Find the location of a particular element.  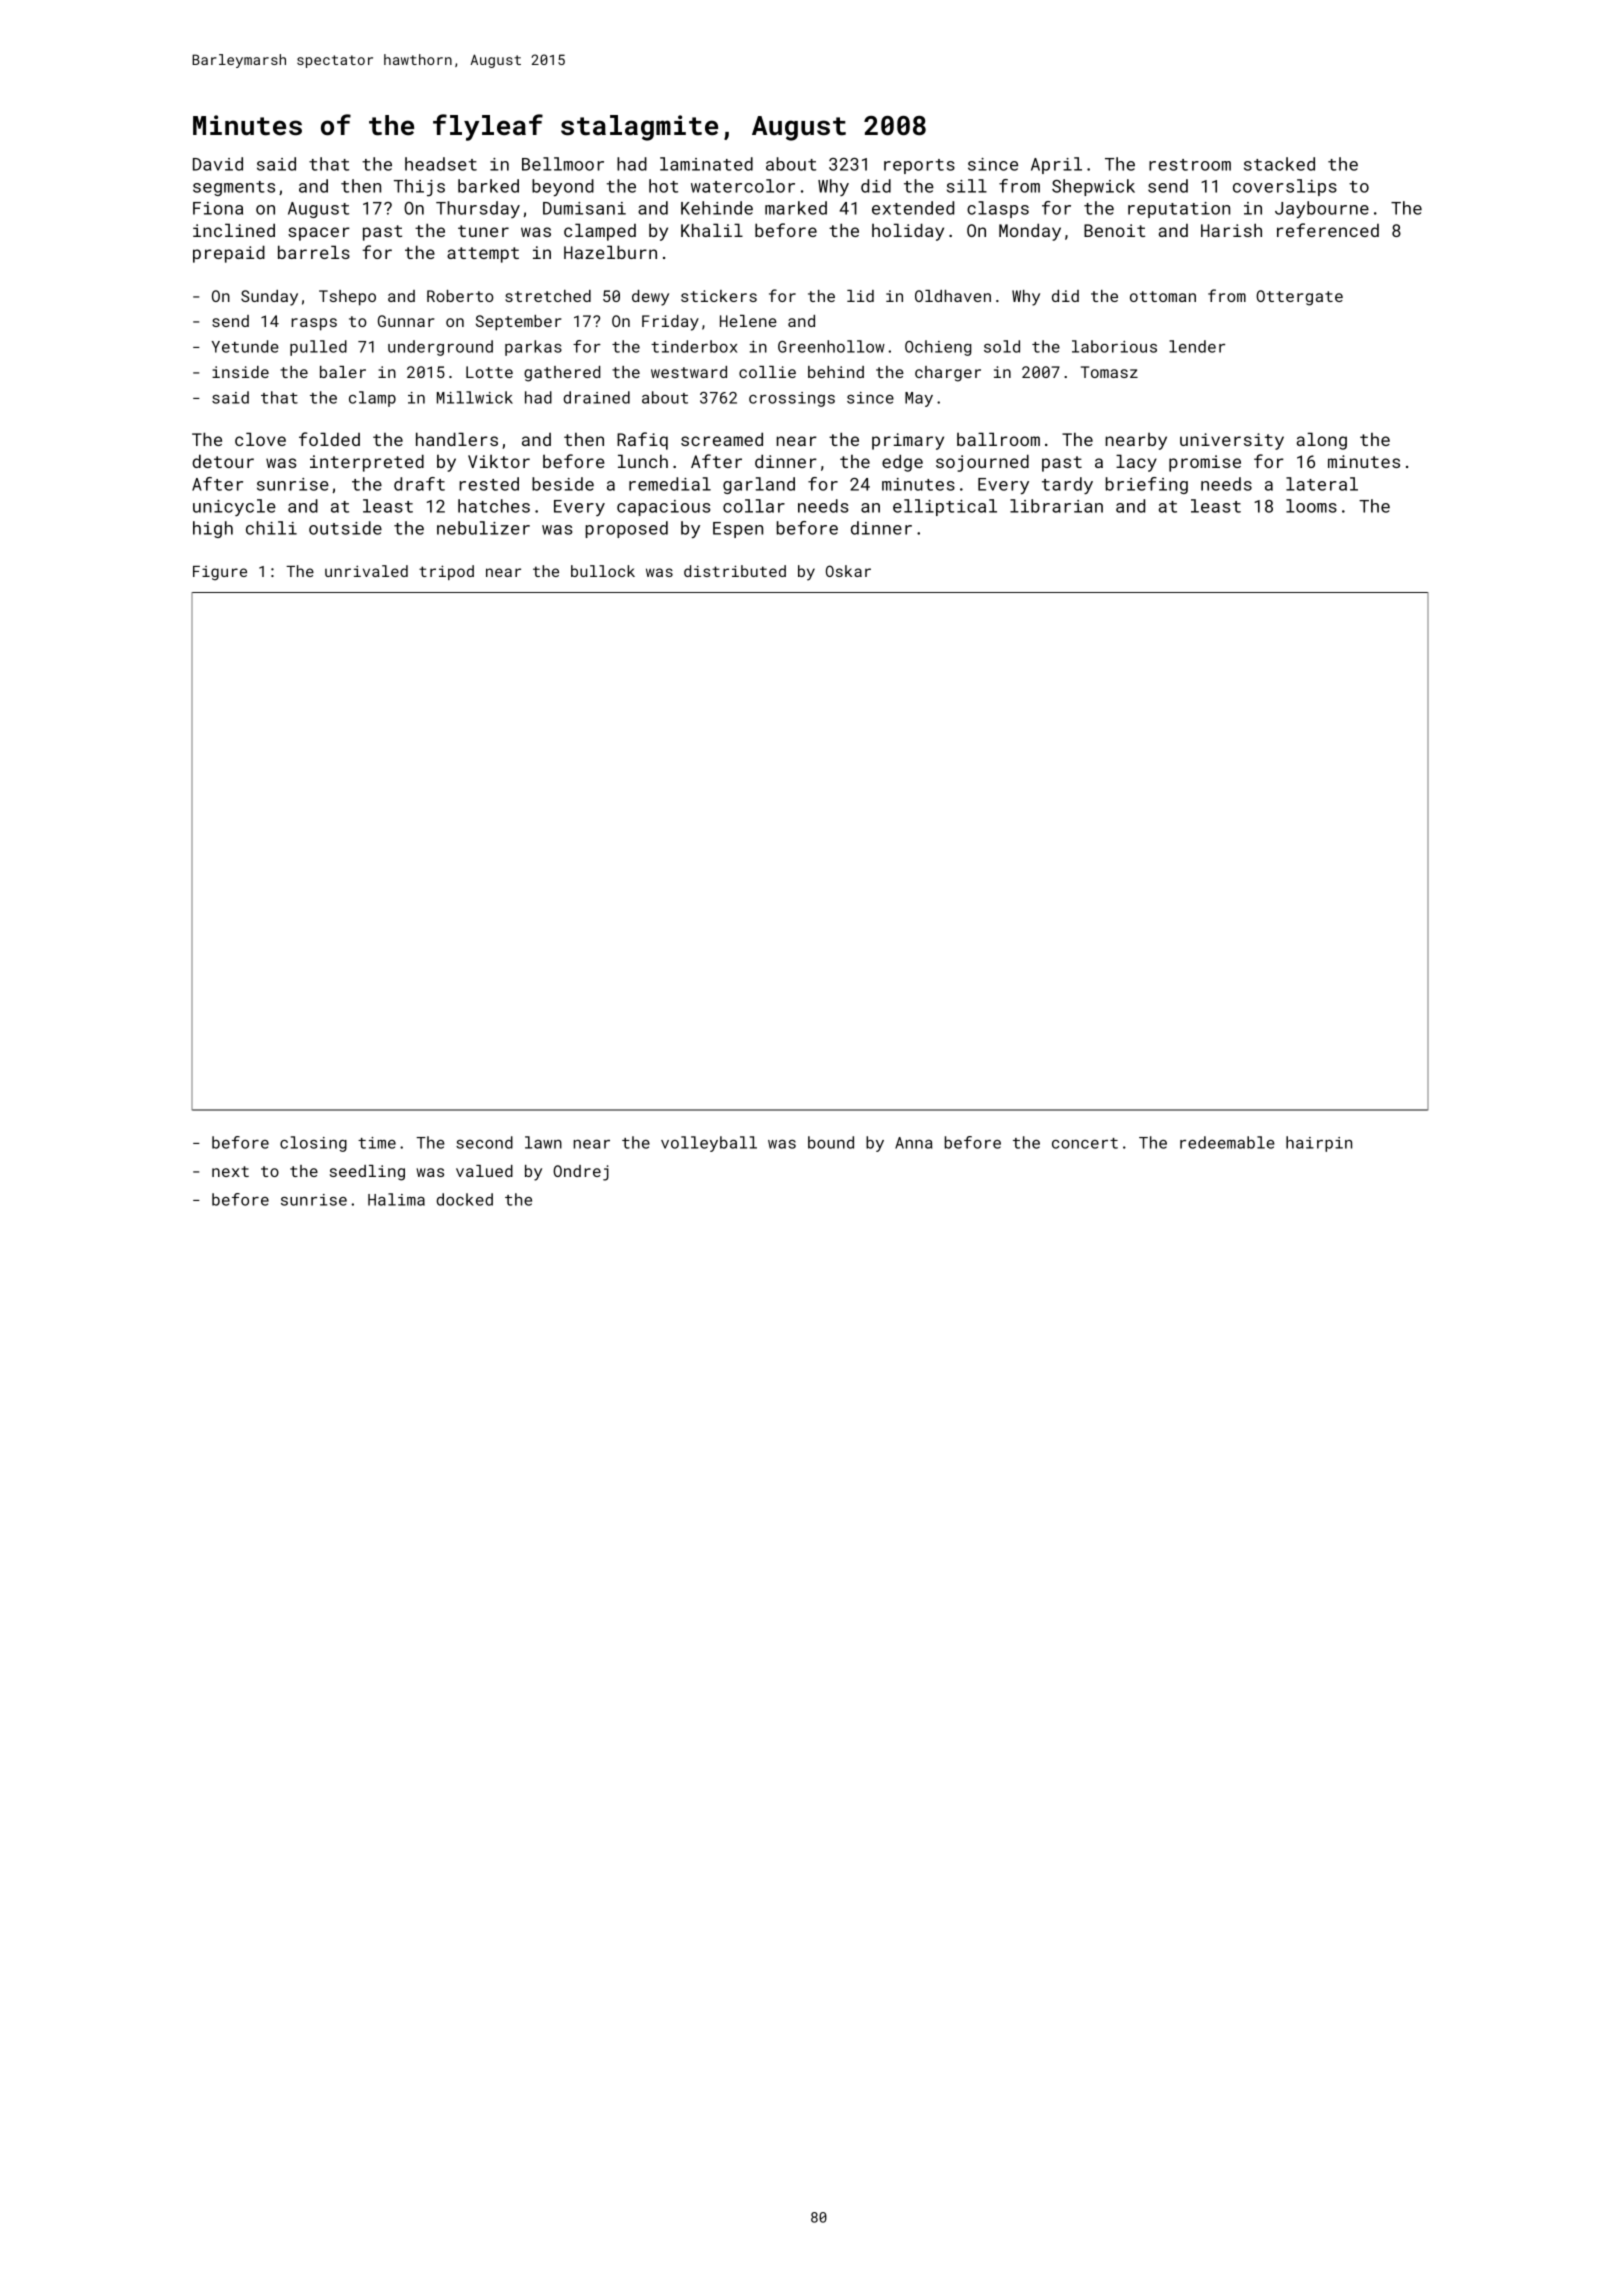

distributed is located at coordinates (735, 571).
